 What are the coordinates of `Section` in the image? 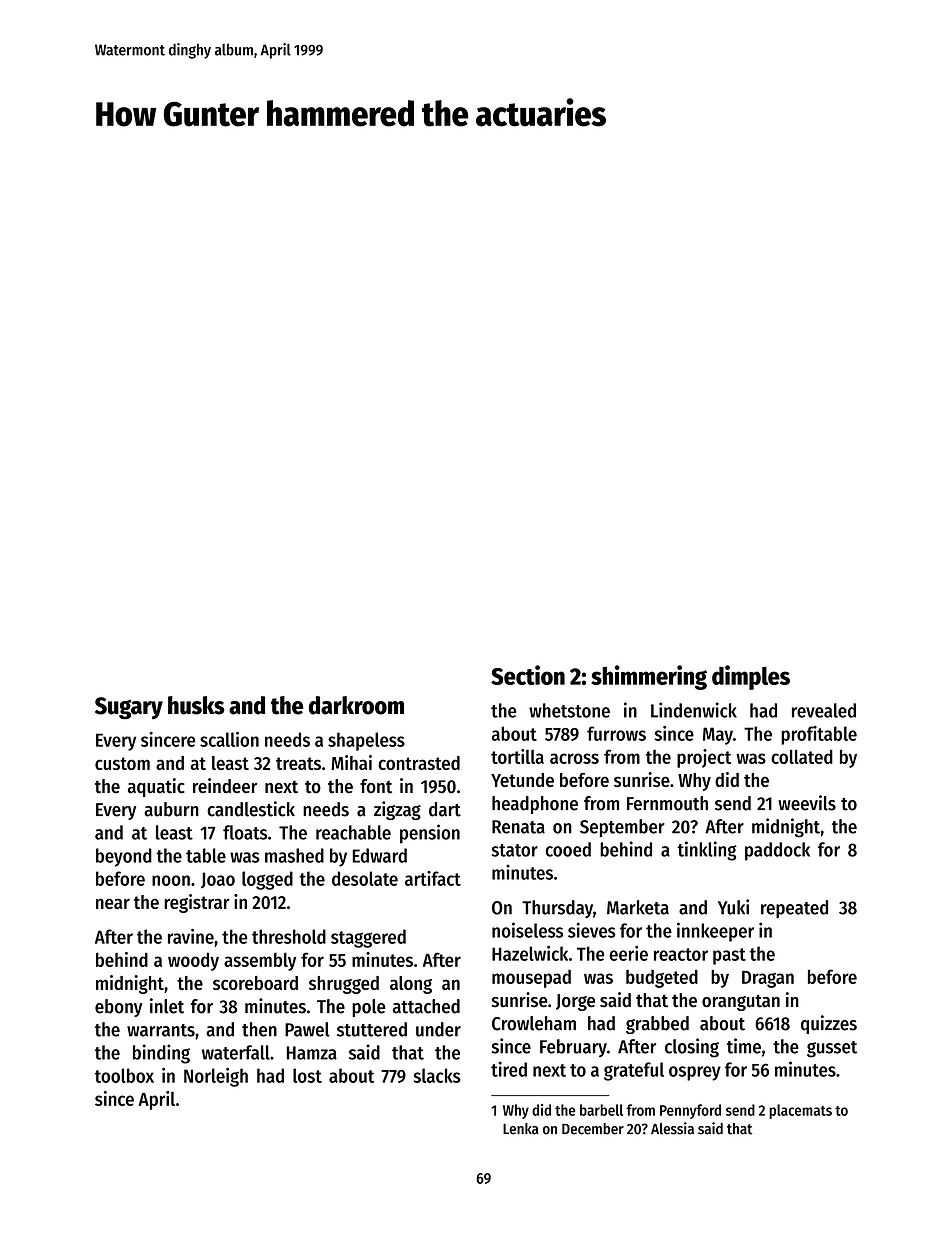 It's located at (528, 675).
